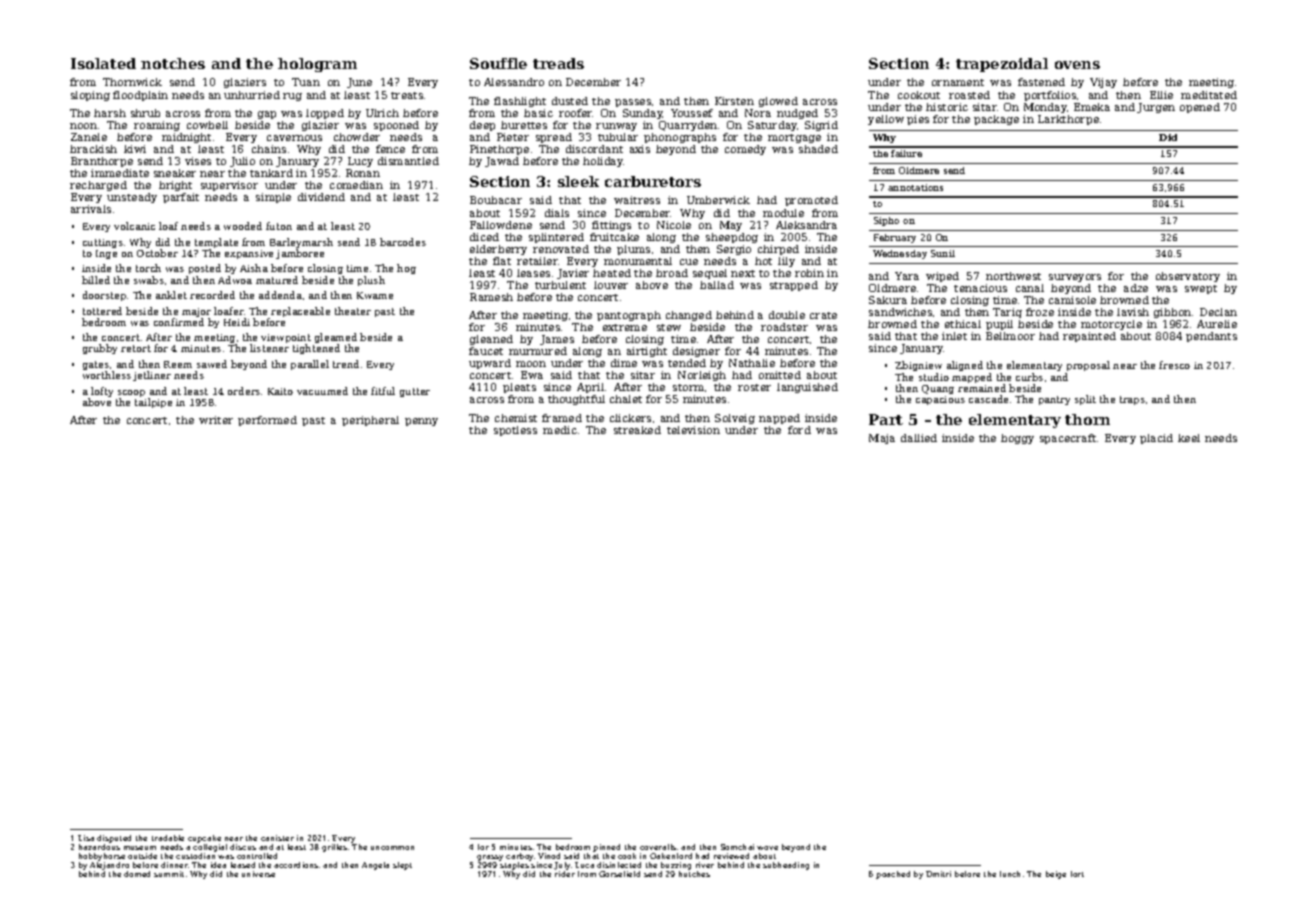  What do you see at coordinates (134, 226) in the screenshot?
I see `volcanic` at bounding box center [134, 226].
